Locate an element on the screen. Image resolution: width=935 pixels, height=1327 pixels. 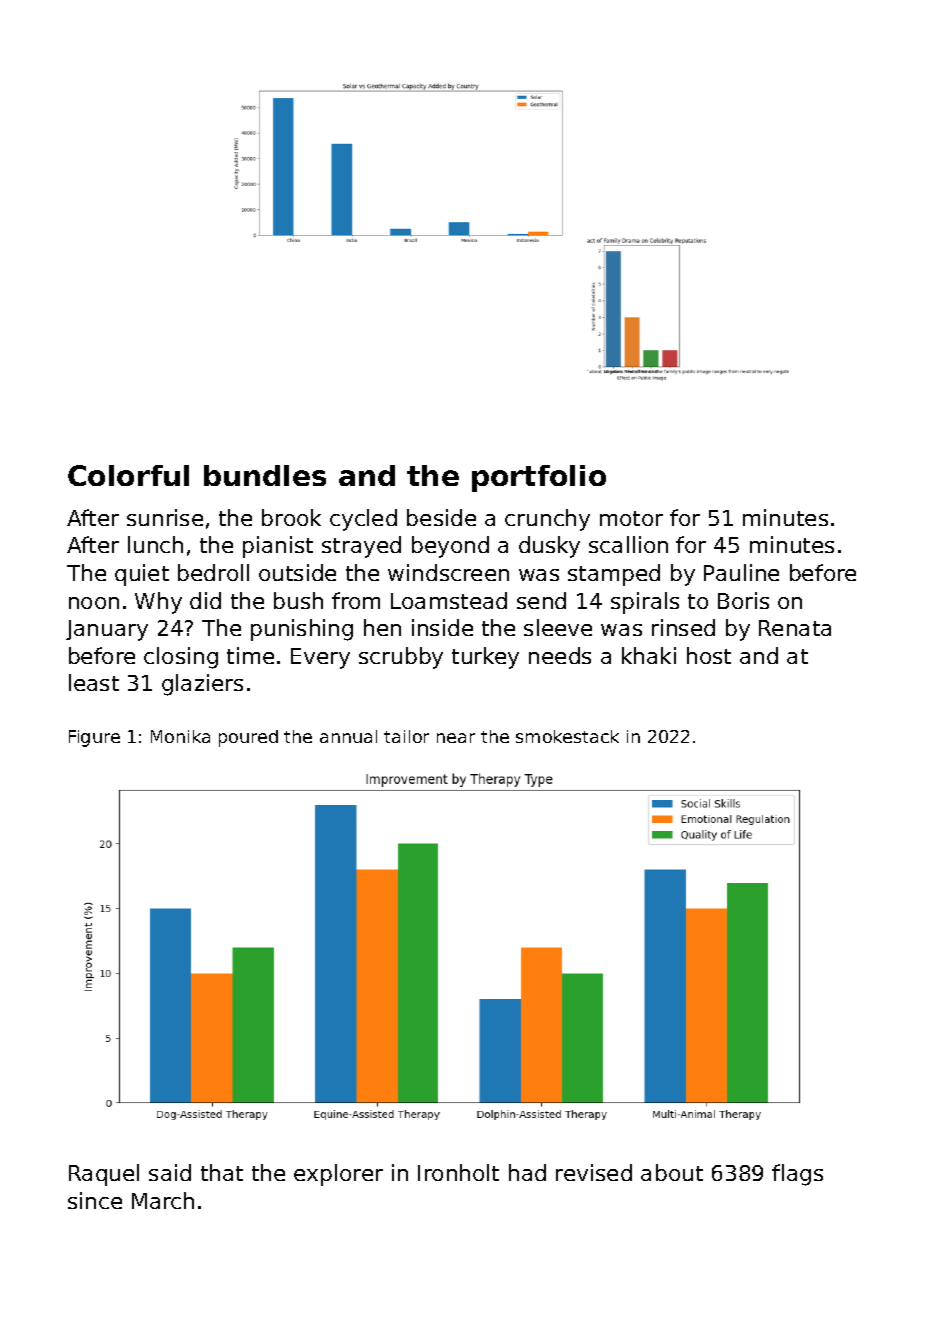
Ironholt is located at coordinates (458, 1172).
